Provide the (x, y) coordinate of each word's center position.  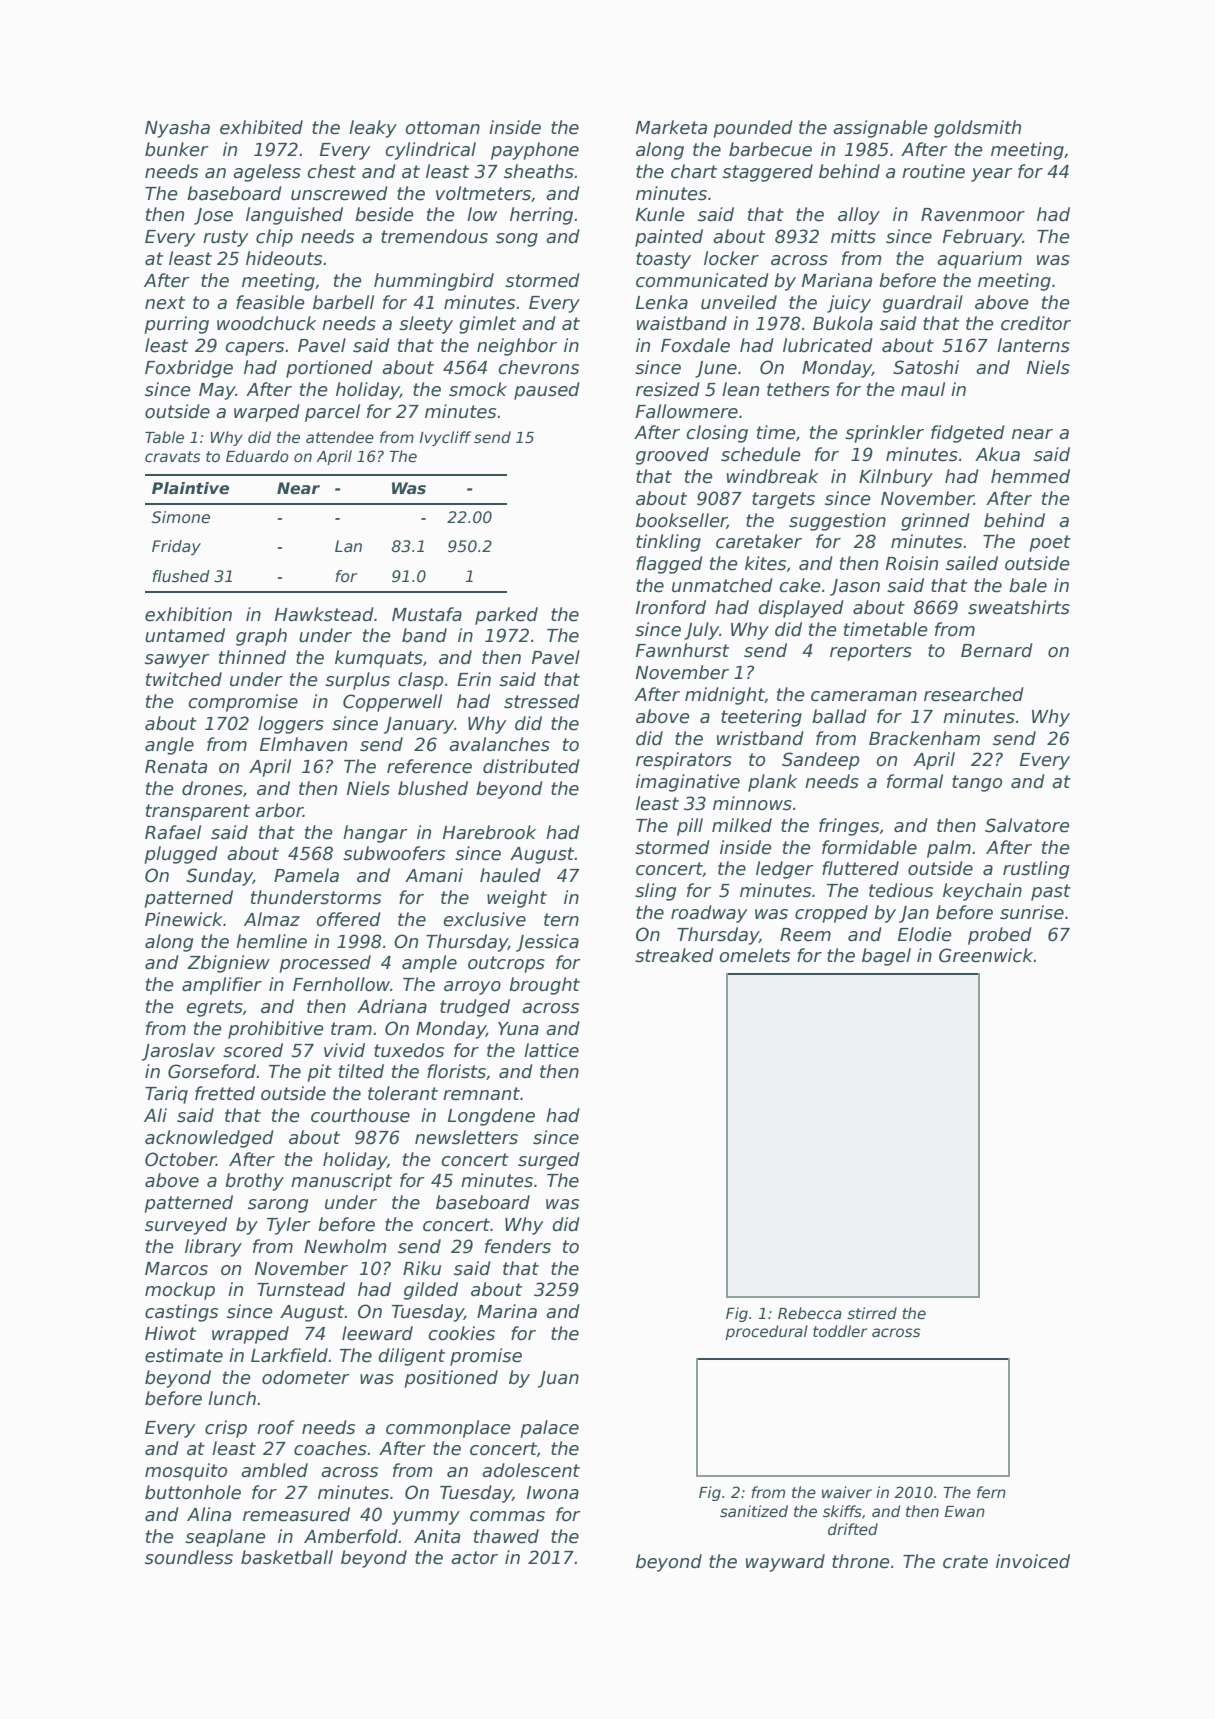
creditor (1036, 323)
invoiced (1033, 1561)
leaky (373, 129)
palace (549, 1429)
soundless (189, 1557)
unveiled (739, 302)
